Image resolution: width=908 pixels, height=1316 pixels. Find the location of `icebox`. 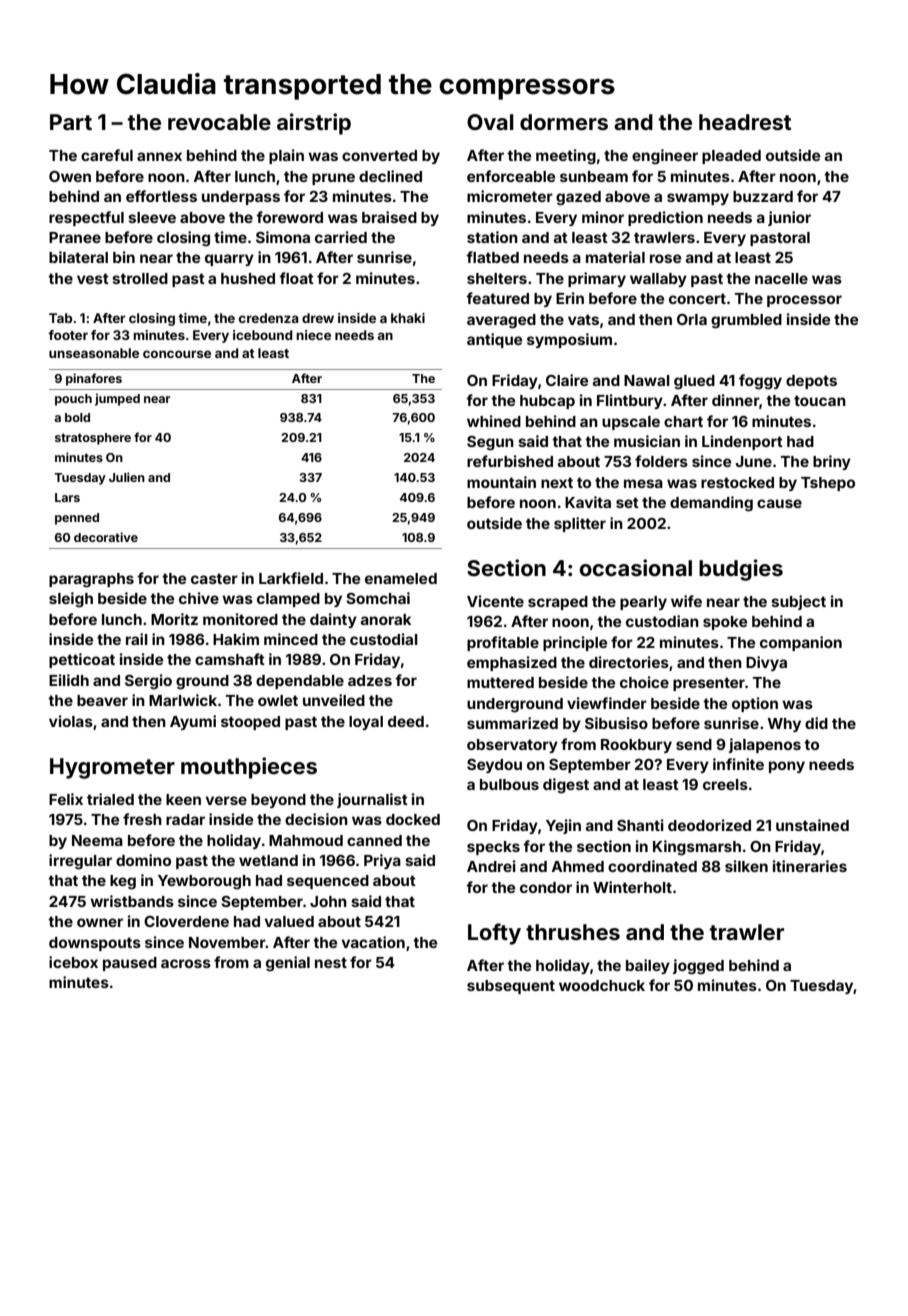

icebox is located at coordinates (73, 962).
